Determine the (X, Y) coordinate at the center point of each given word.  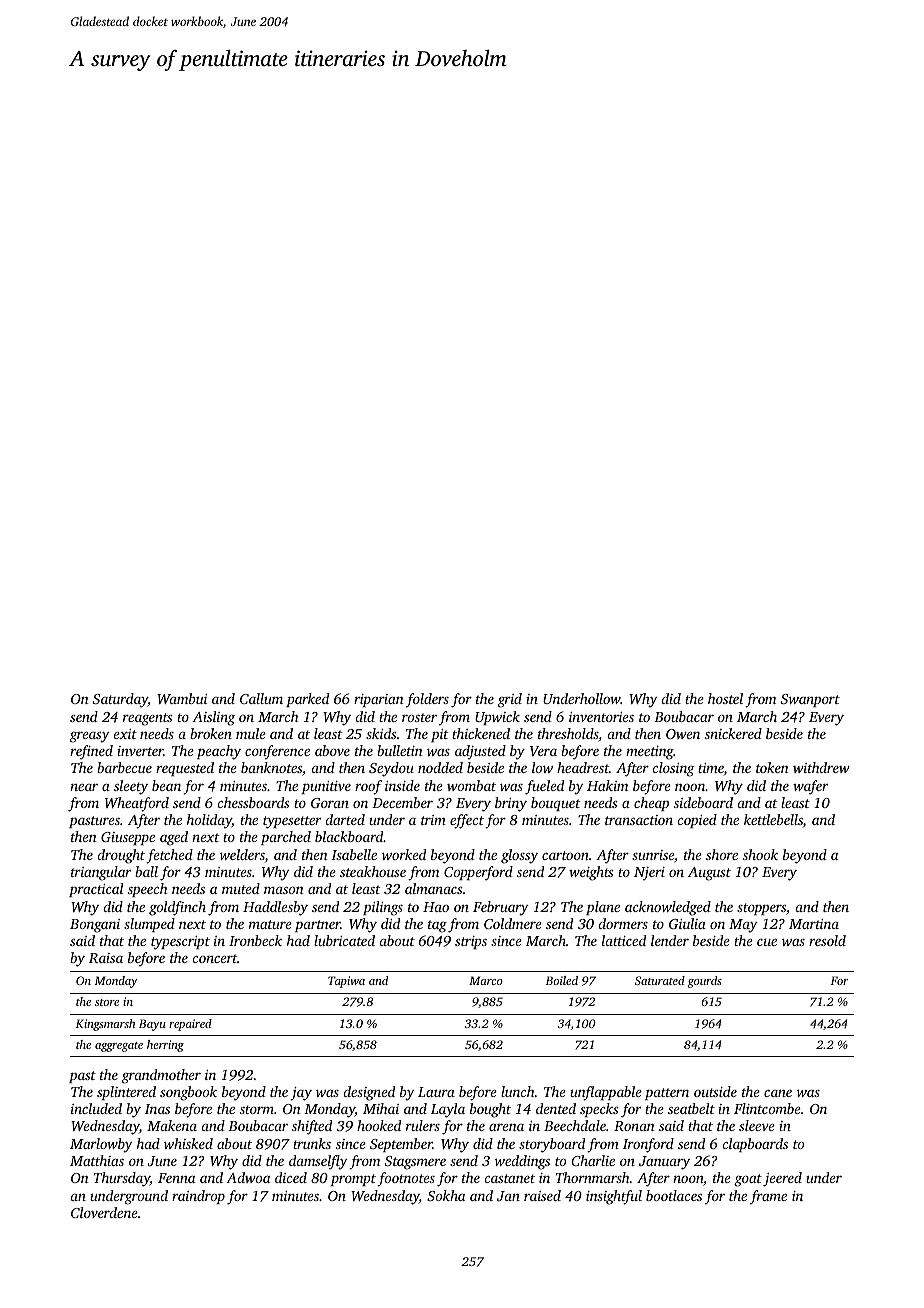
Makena (172, 1125)
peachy (219, 752)
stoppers (761, 909)
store (107, 1002)
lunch (518, 1091)
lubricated (344, 940)
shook (760, 854)
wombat (471, 785)
